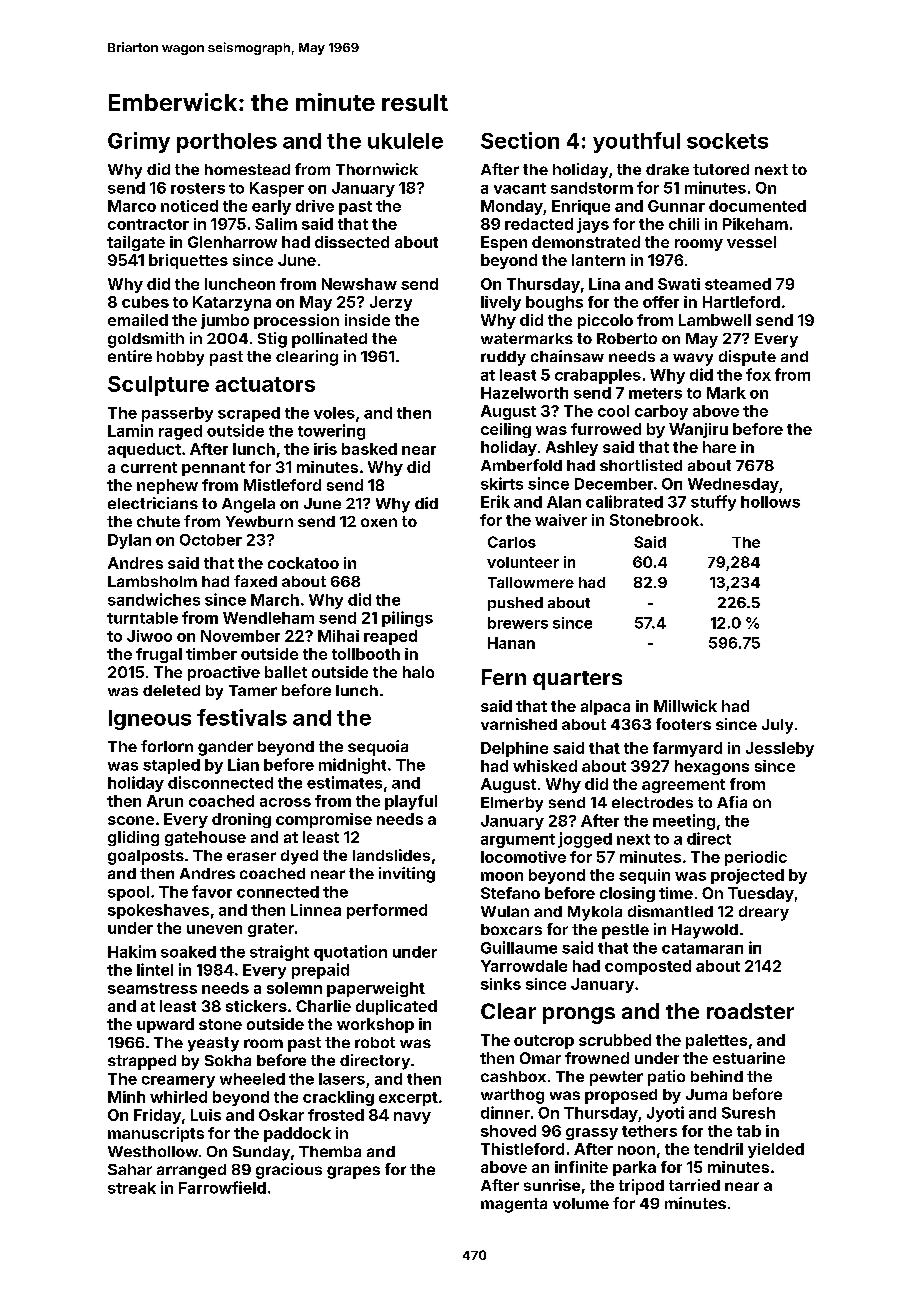  What do you see at coordinates (520, 140) in the screenshot?
I see `Section` at bounding box center [520, 140].
